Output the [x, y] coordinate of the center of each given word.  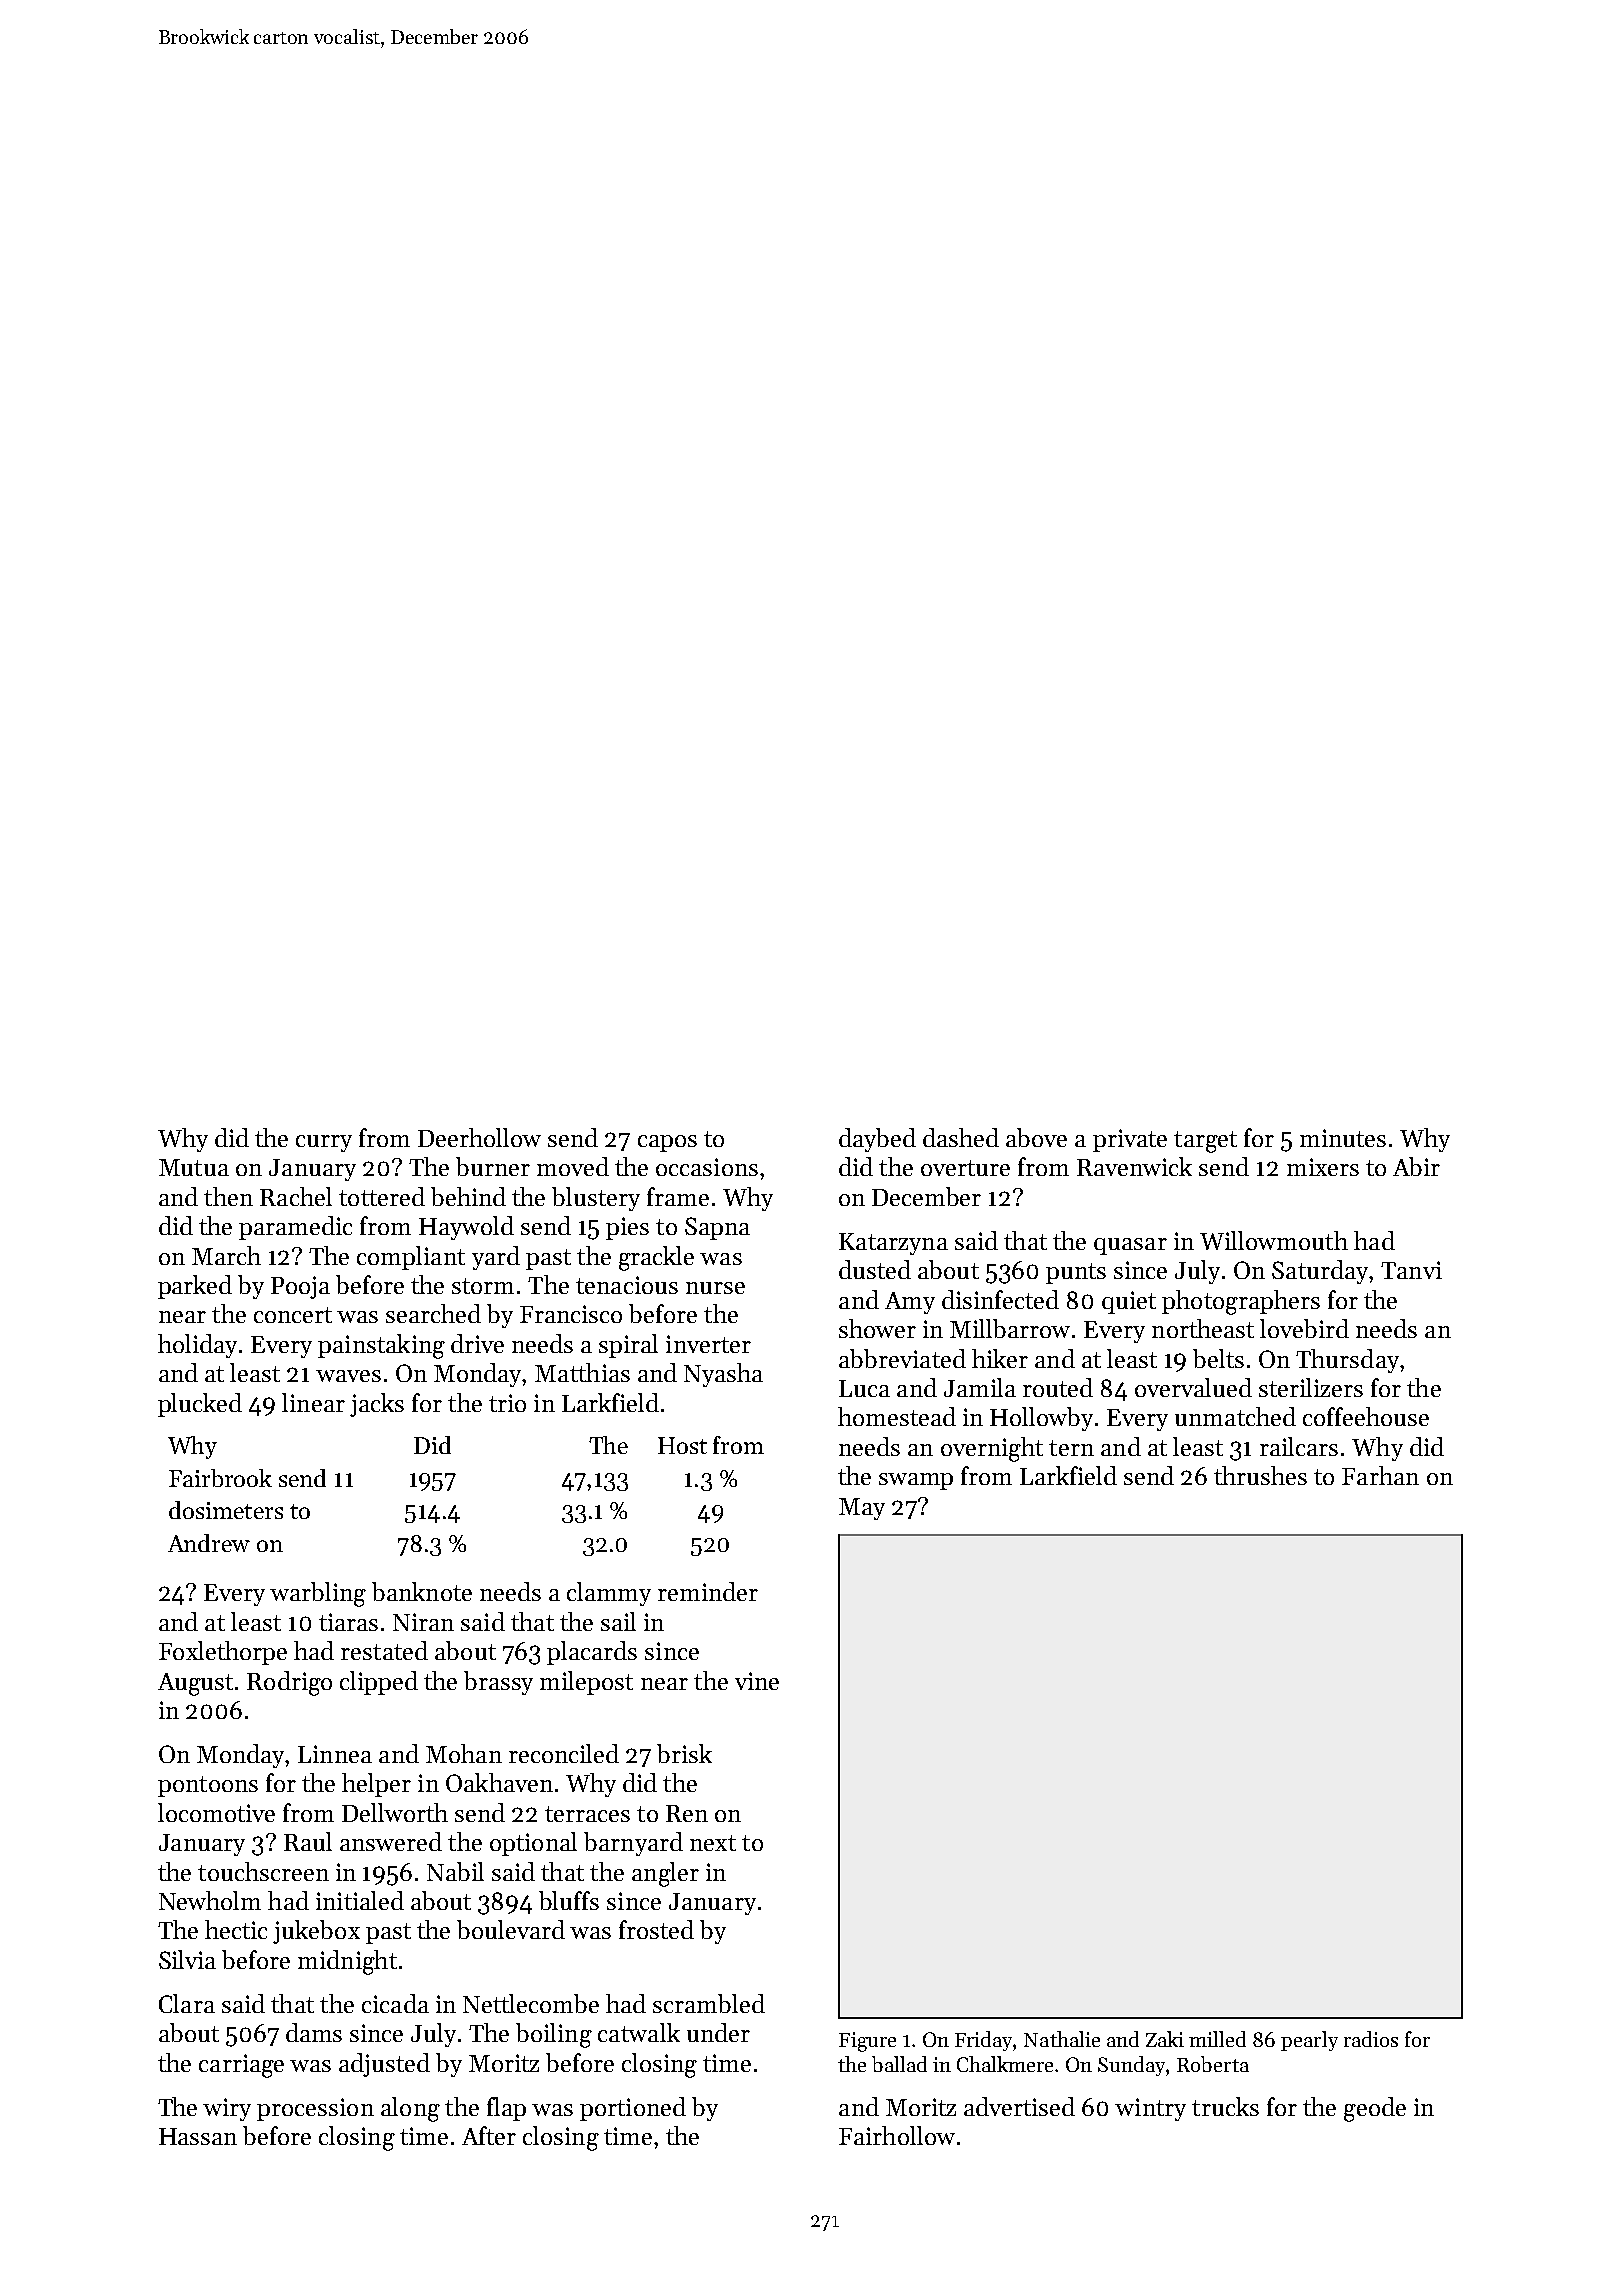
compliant [411, 1258]
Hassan [198, 2136]
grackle [656, 1258]
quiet [1129, 1302]
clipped [379, 1683]
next [713, 1843]
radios [1371, 2039]
